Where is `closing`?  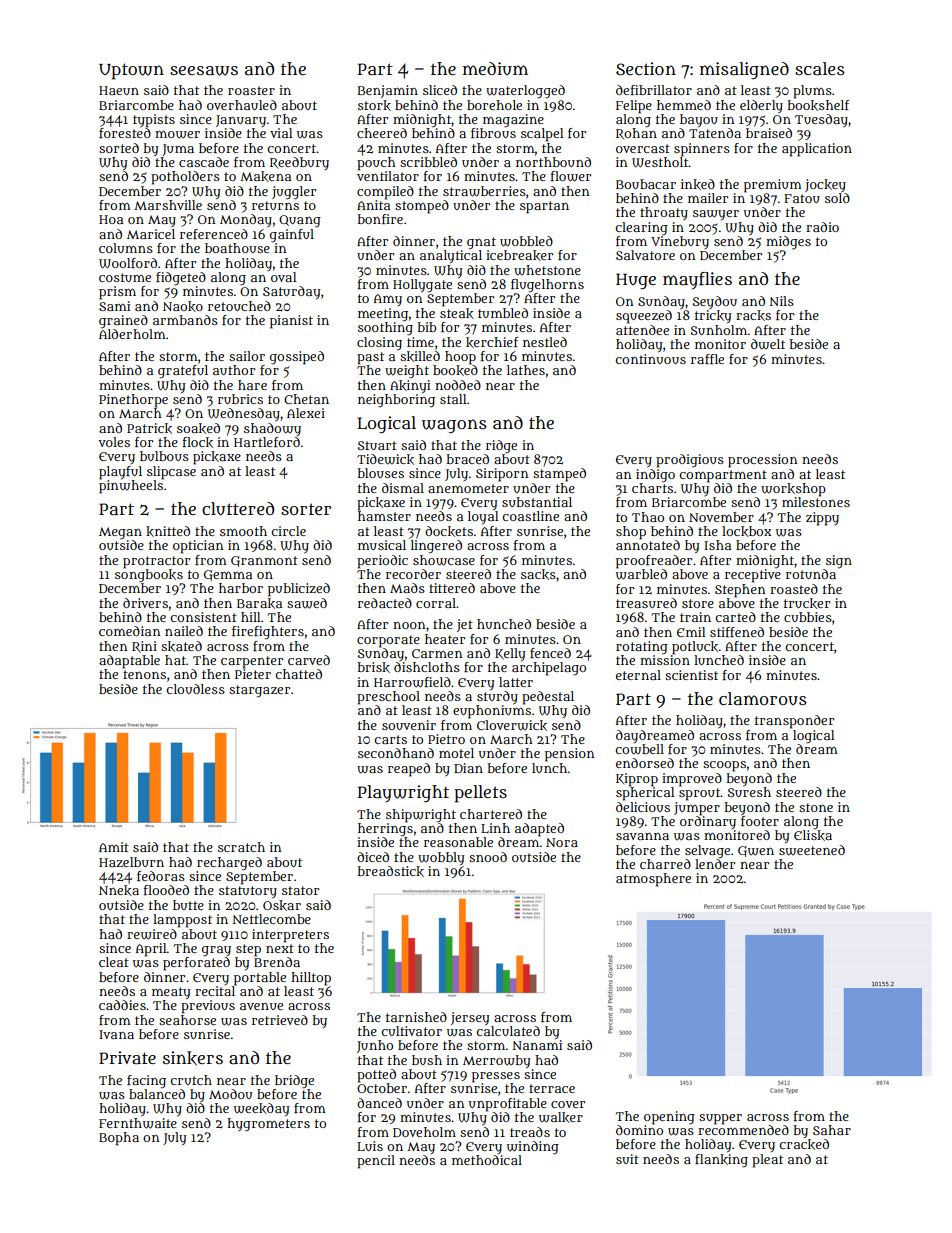 closing is located at coordinates (379, 343).
